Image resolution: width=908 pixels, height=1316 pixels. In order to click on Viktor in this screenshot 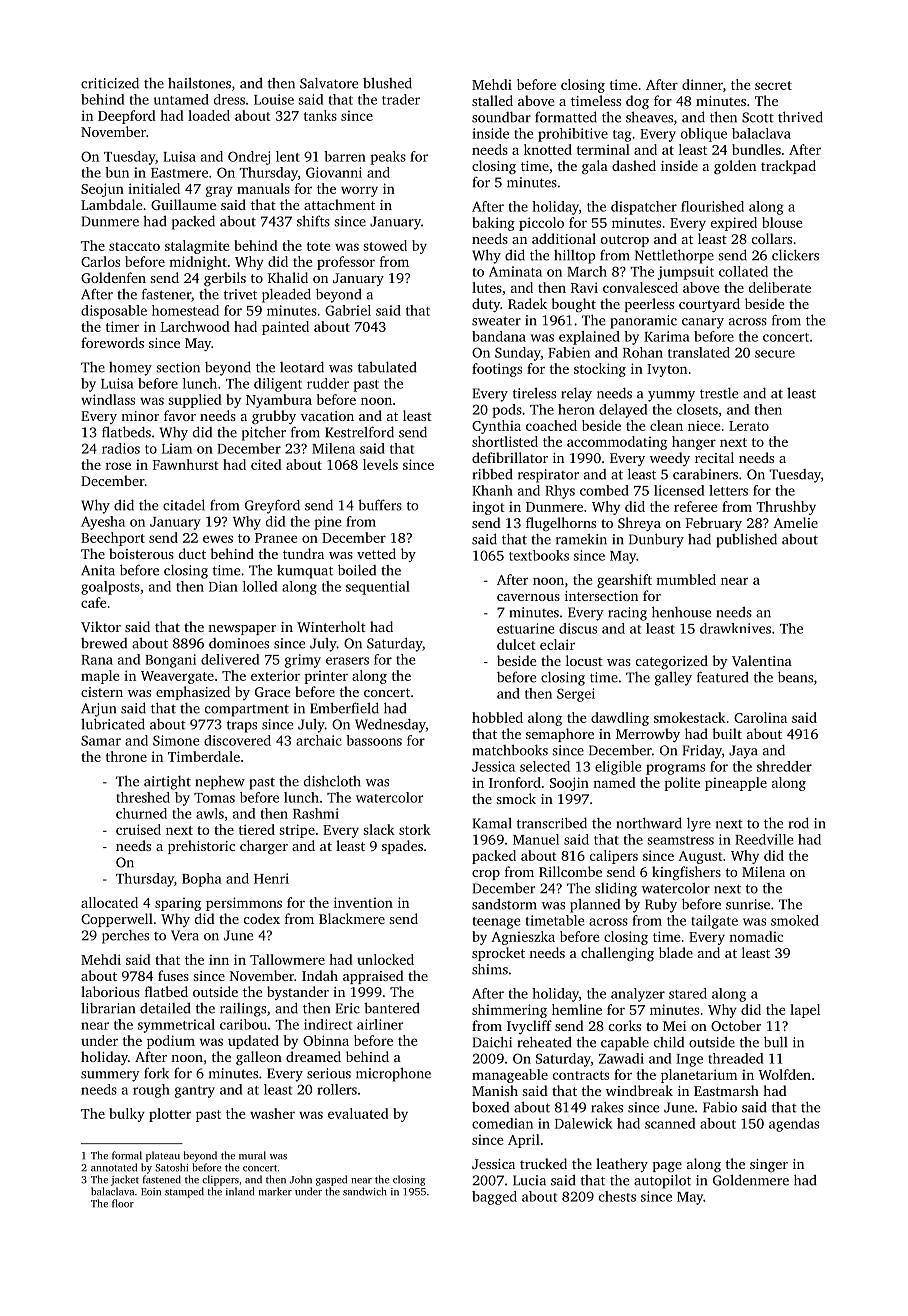, I will do `click(101, 626)`.
